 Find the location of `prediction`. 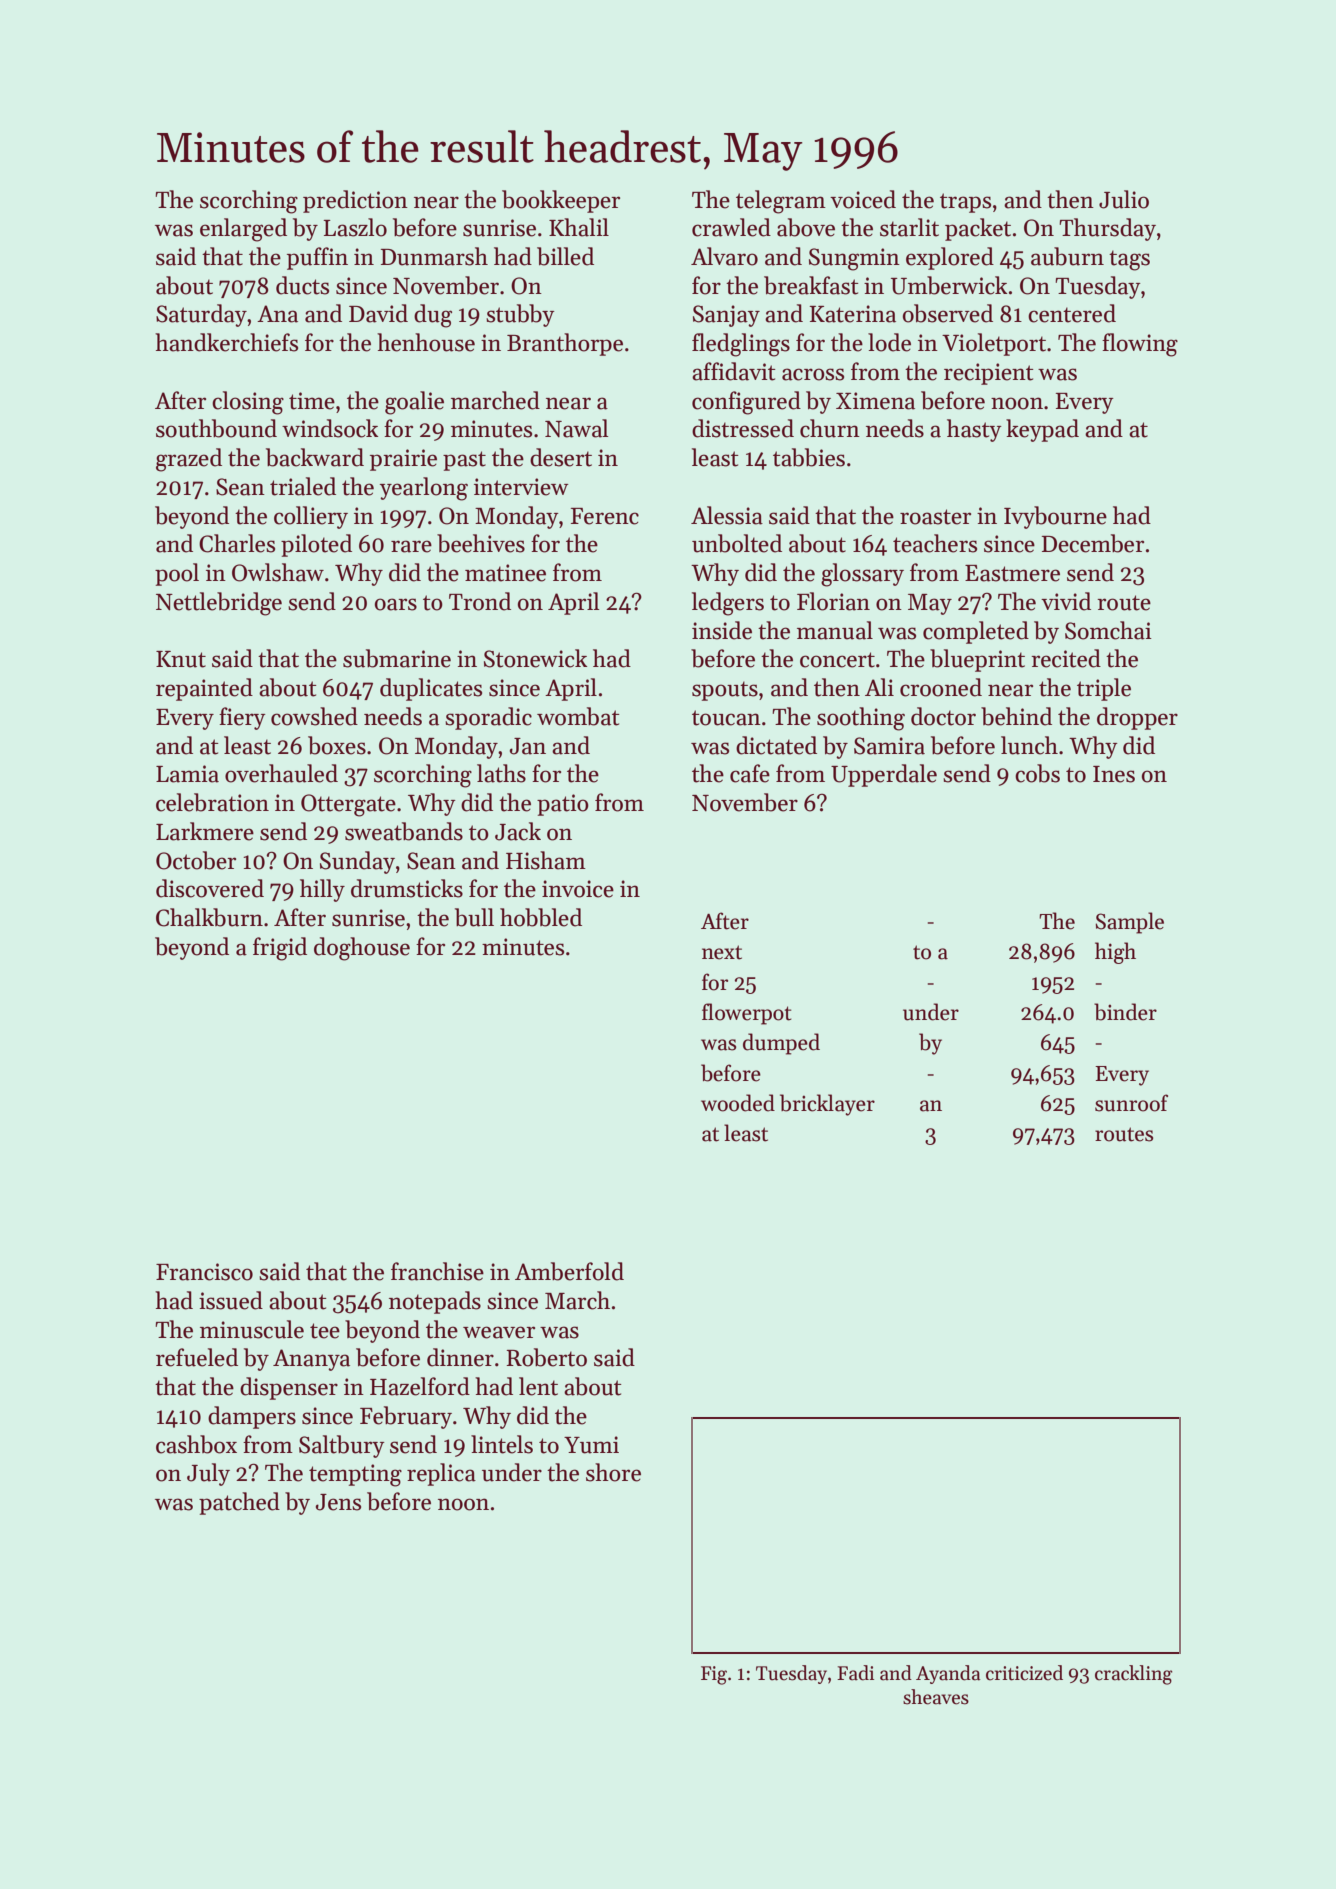

prediction is located at coordinates (355, 201).
